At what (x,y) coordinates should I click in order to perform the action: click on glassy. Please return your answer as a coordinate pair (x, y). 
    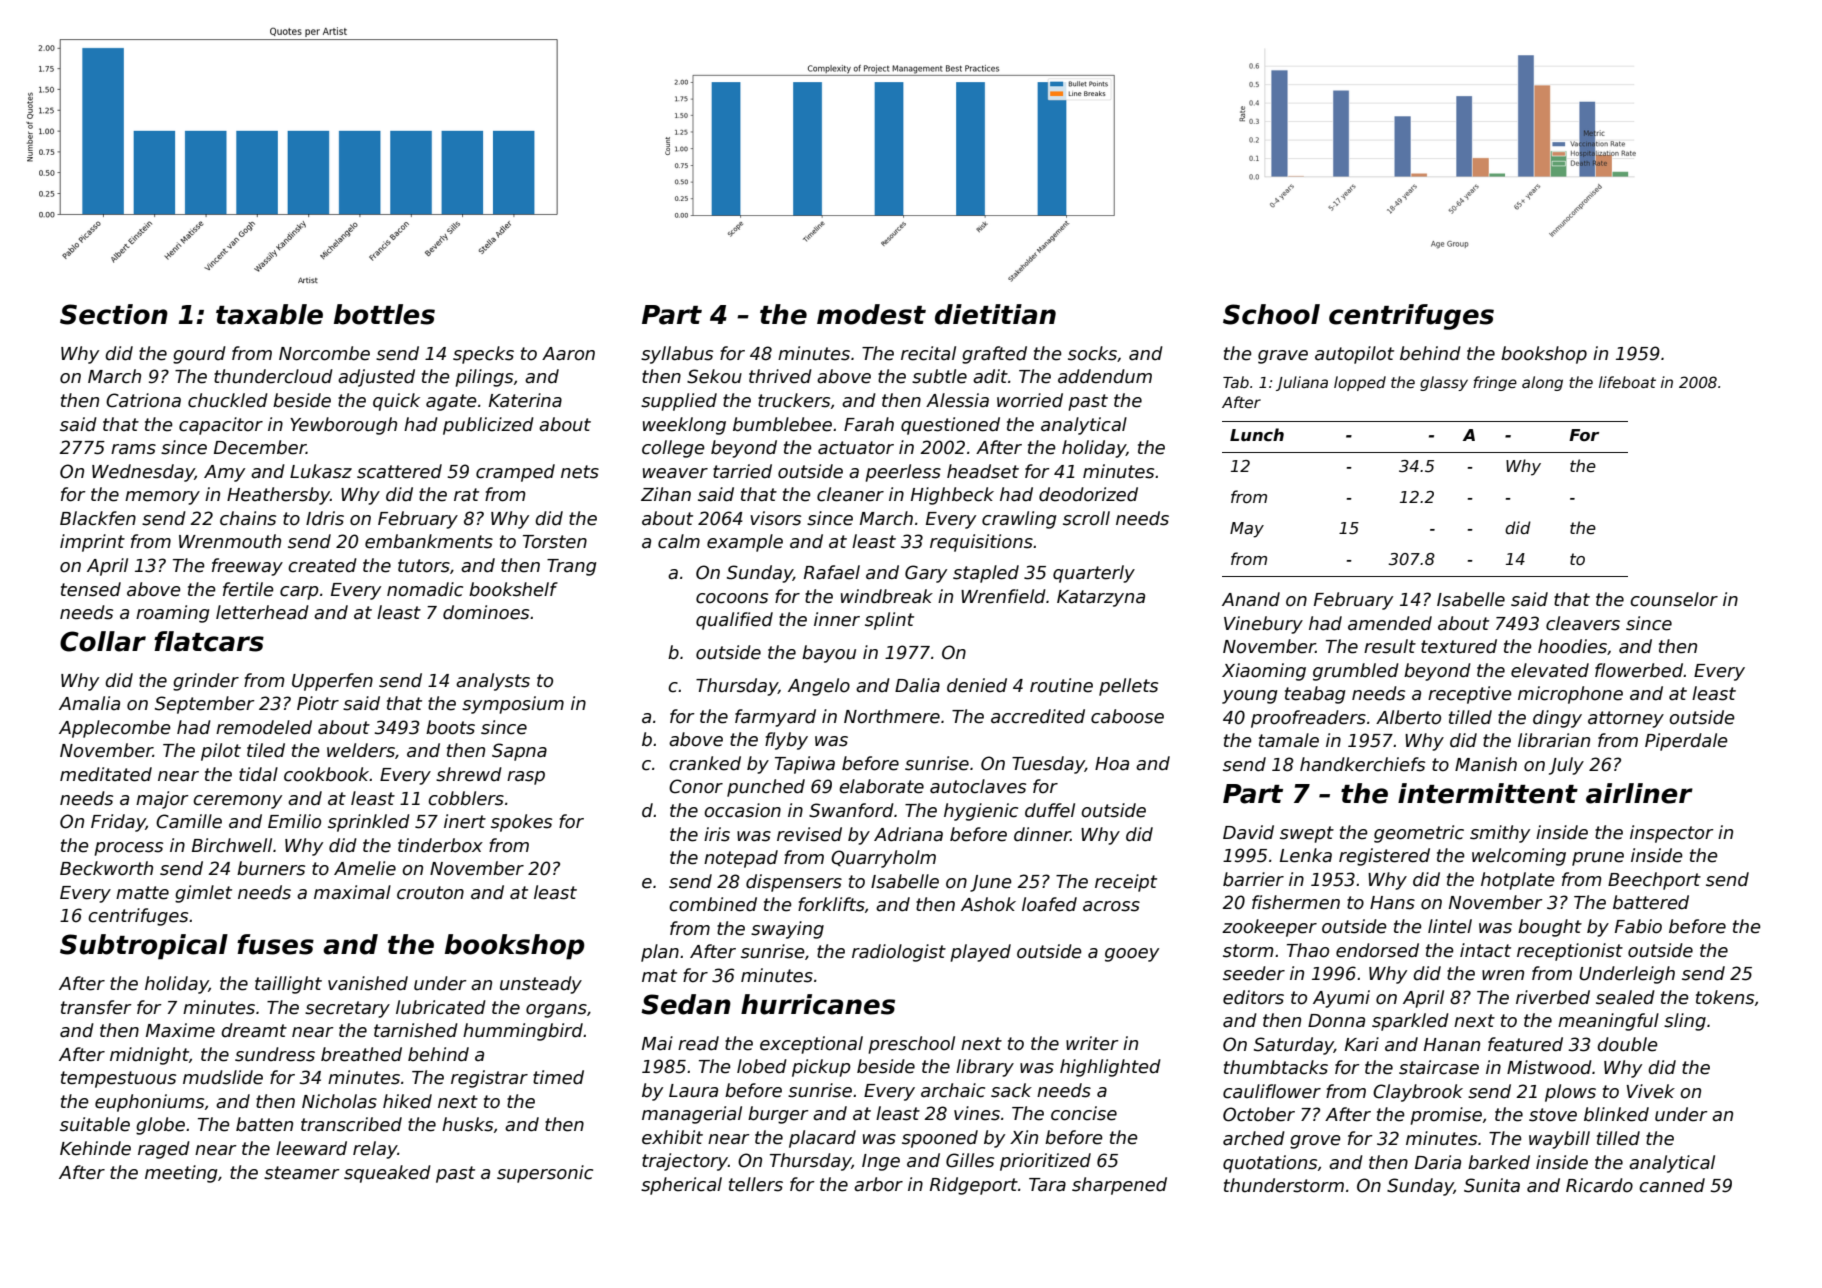
    Looking at the image, I should click on (1444, 383).
